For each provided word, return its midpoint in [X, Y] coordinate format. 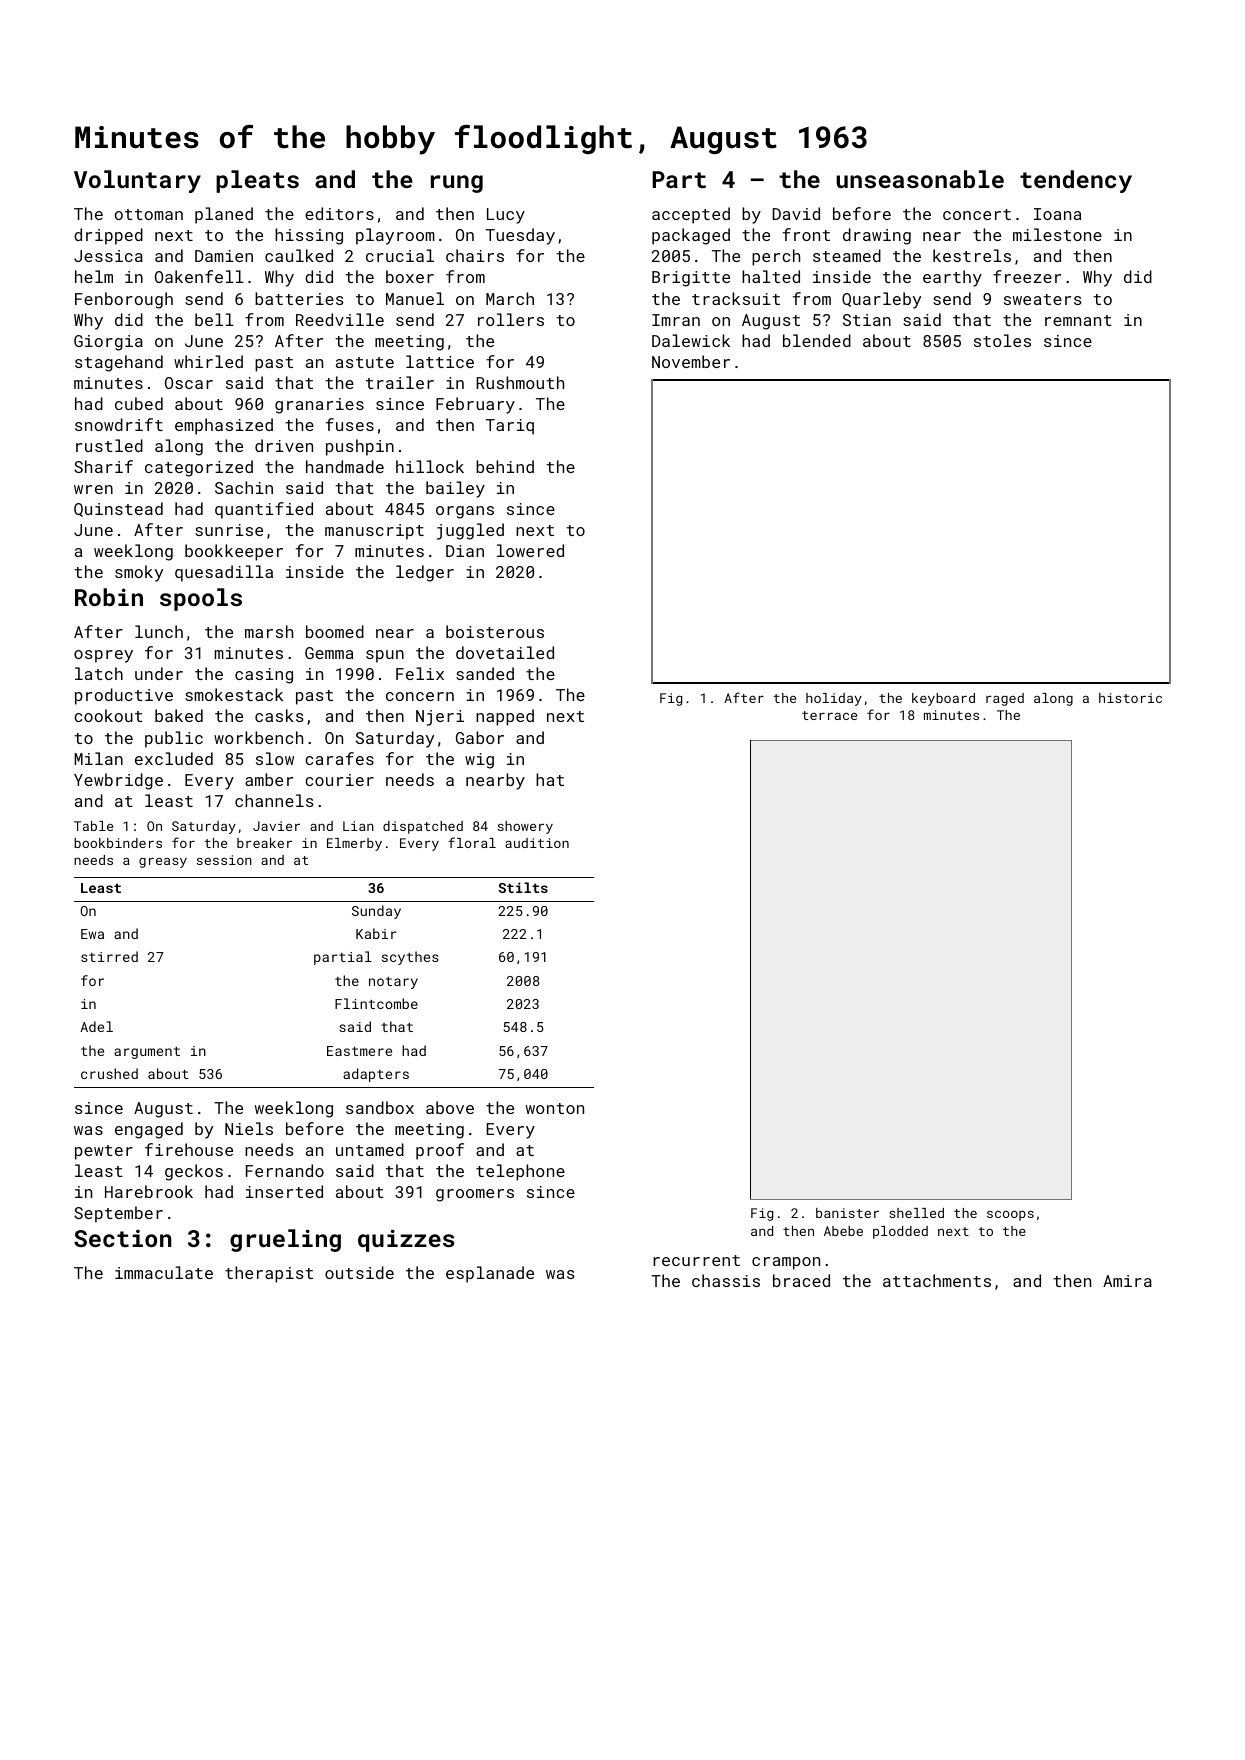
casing [264, 676]
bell [214, 319]
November [691, 361]
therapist [269, 1274]
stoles [1002, 340]
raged [1005, 699]
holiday [834, 699]
